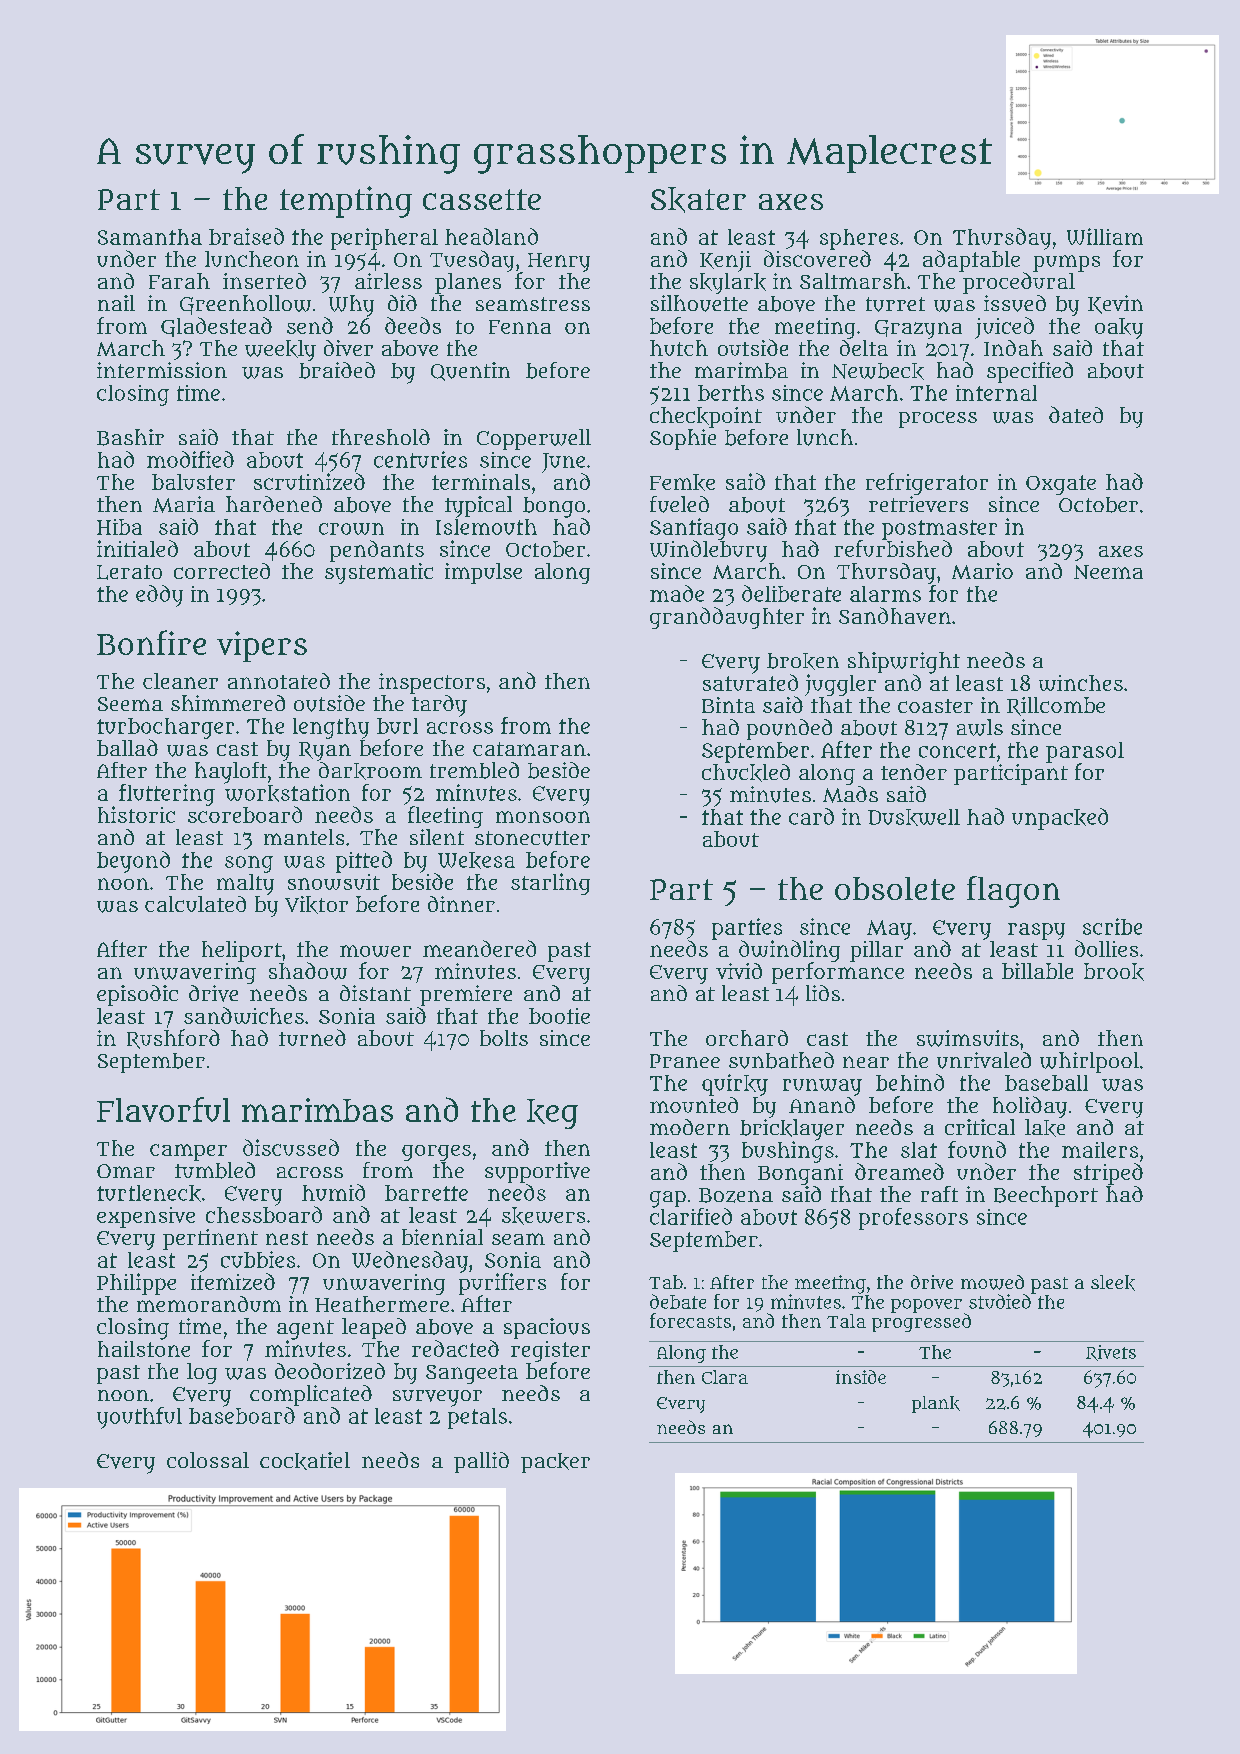  I want to click on process, so click(938, 419).
